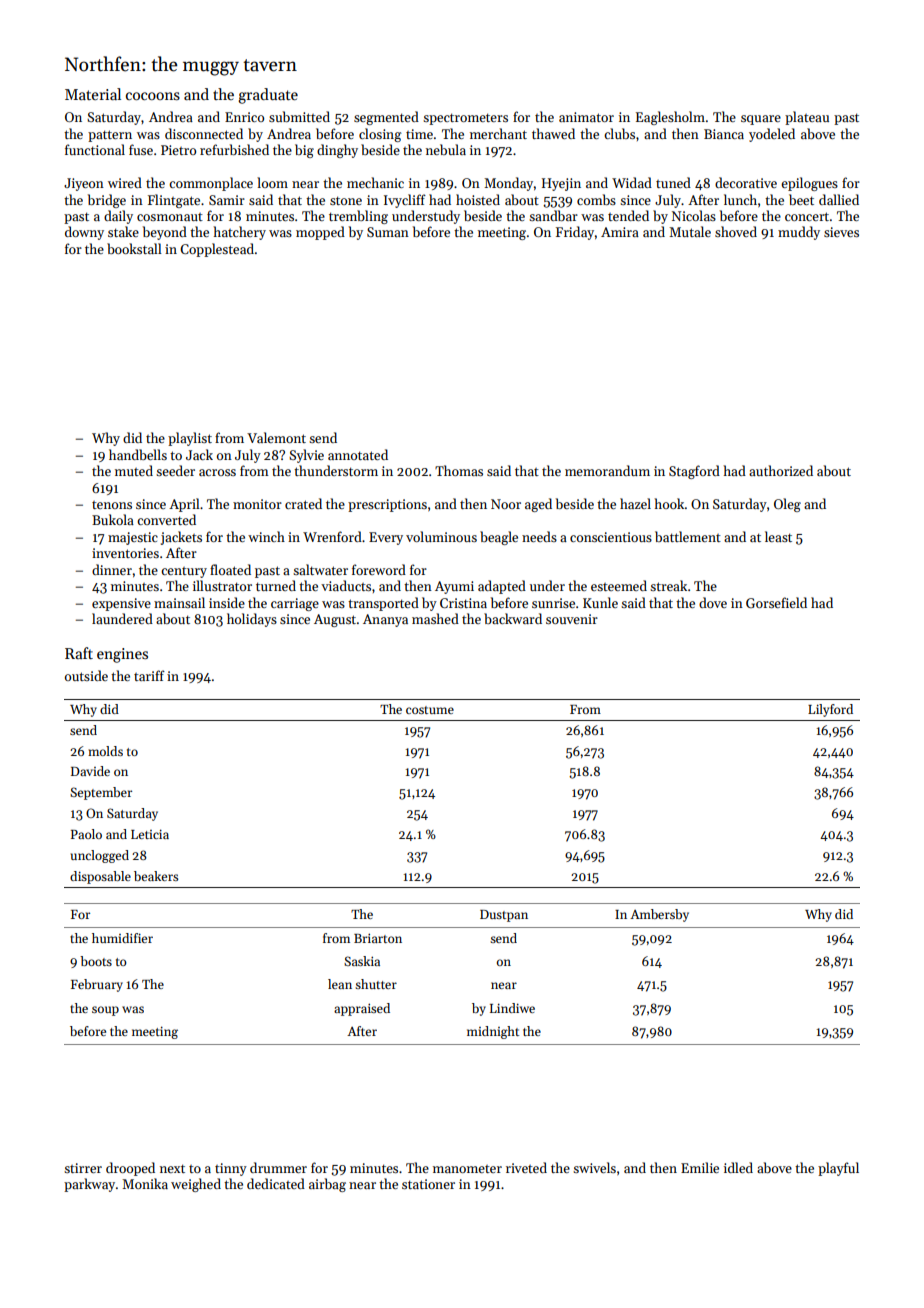 The height and width of the document is (1308, 924). What do you see at coordinates (830, 710) in the document?
I see `Lilyford` at bounding box center [830, 710].
